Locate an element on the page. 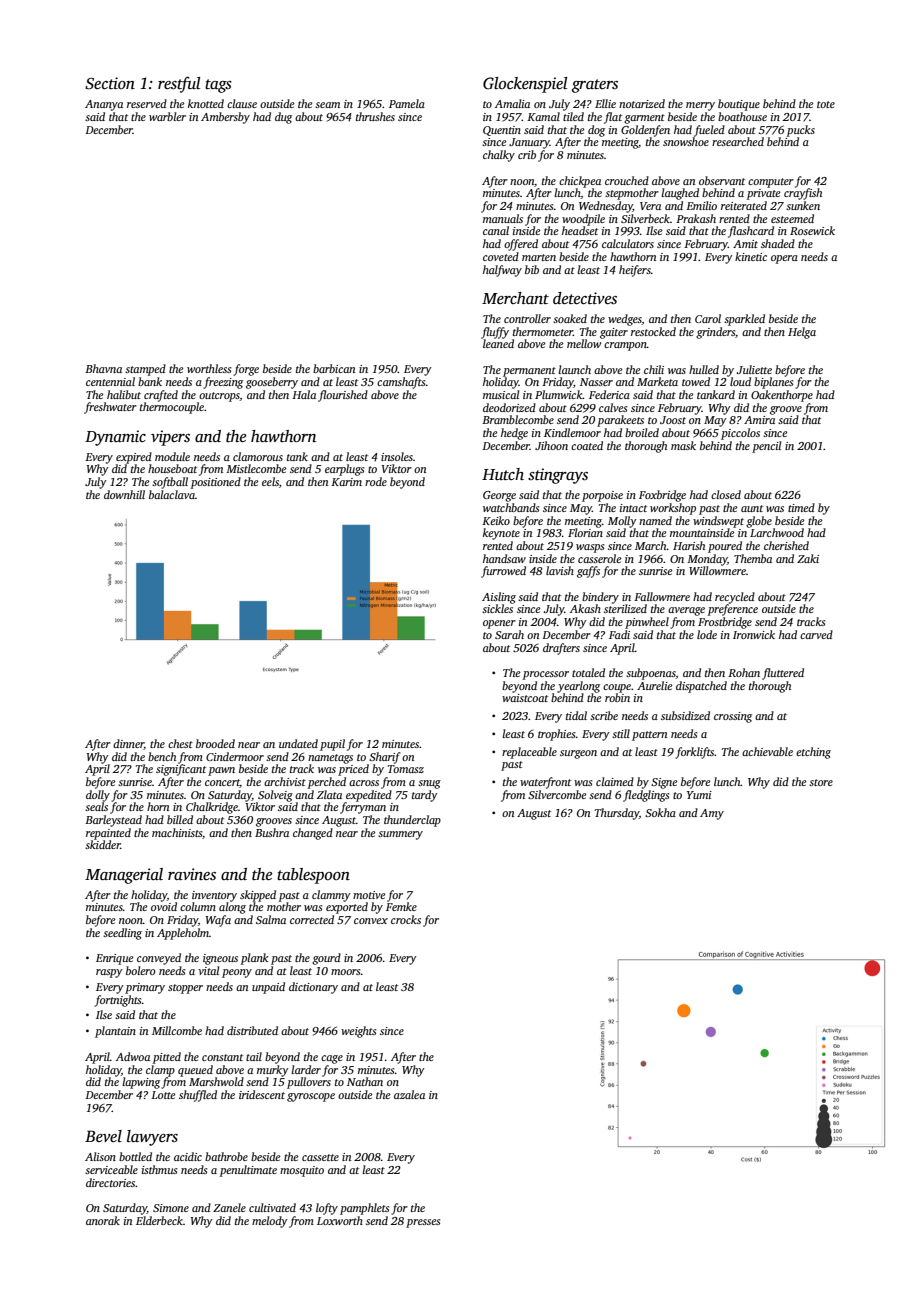 This image has width=924, height=1308. carved is located at coordinates (816, 634).
